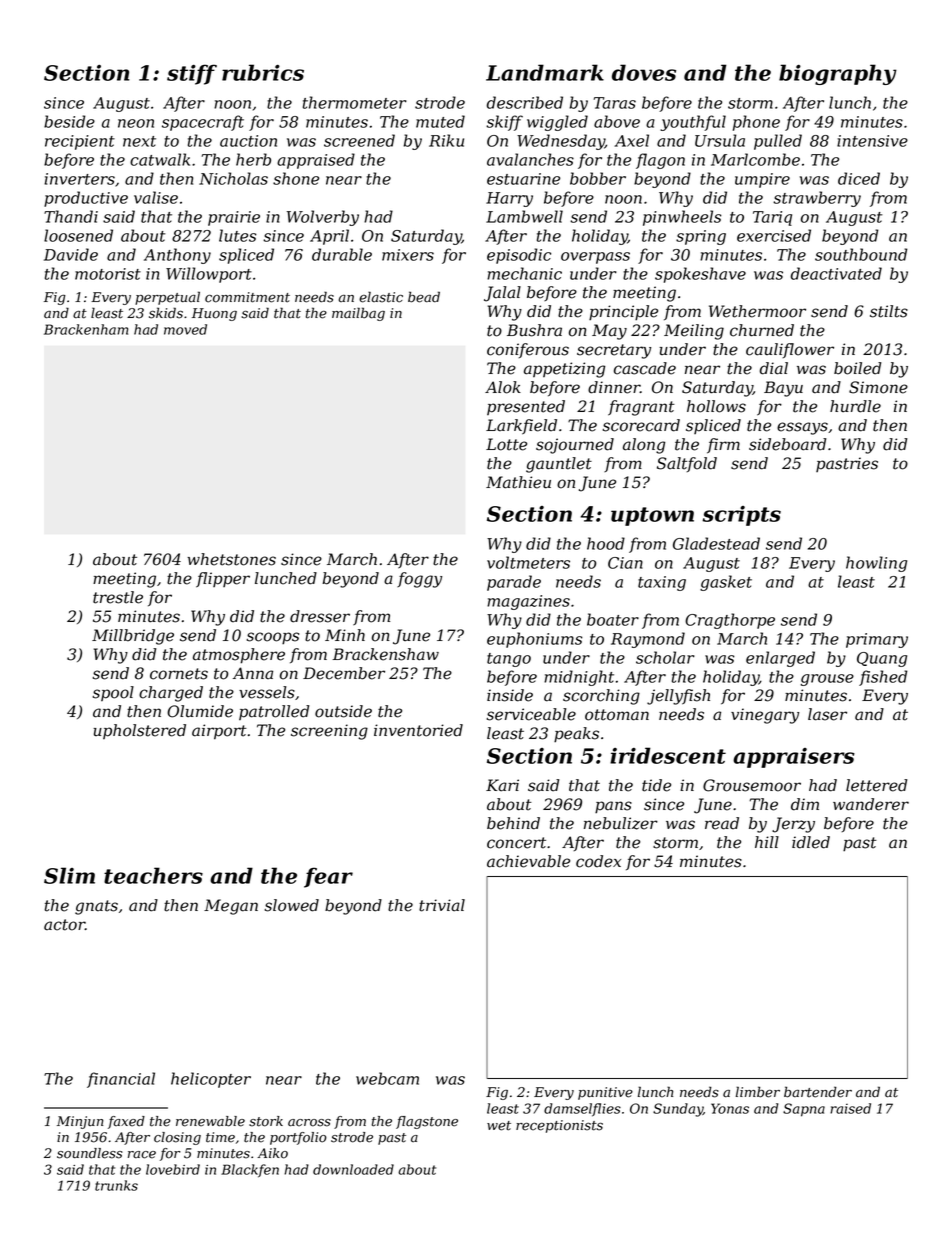  What do you see at coordinates (559, 465) in the image?
I see `gauntlet` at bounding box center [559, 465].
